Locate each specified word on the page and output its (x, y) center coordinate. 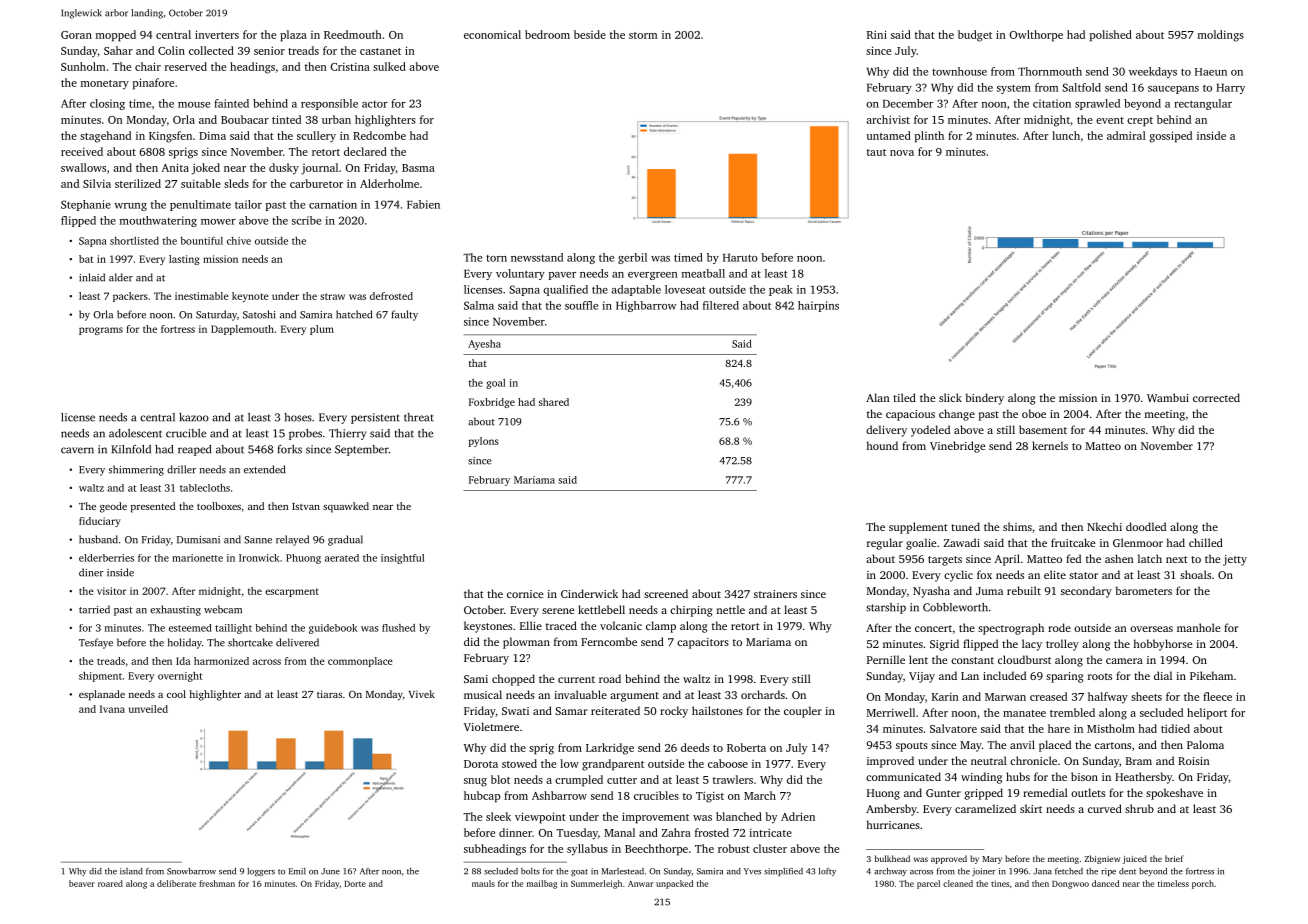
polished (1111, 36)
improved (890, 762)
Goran (76, 35)
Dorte (355, 884)
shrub (1139, 808)
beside (590, 34)
